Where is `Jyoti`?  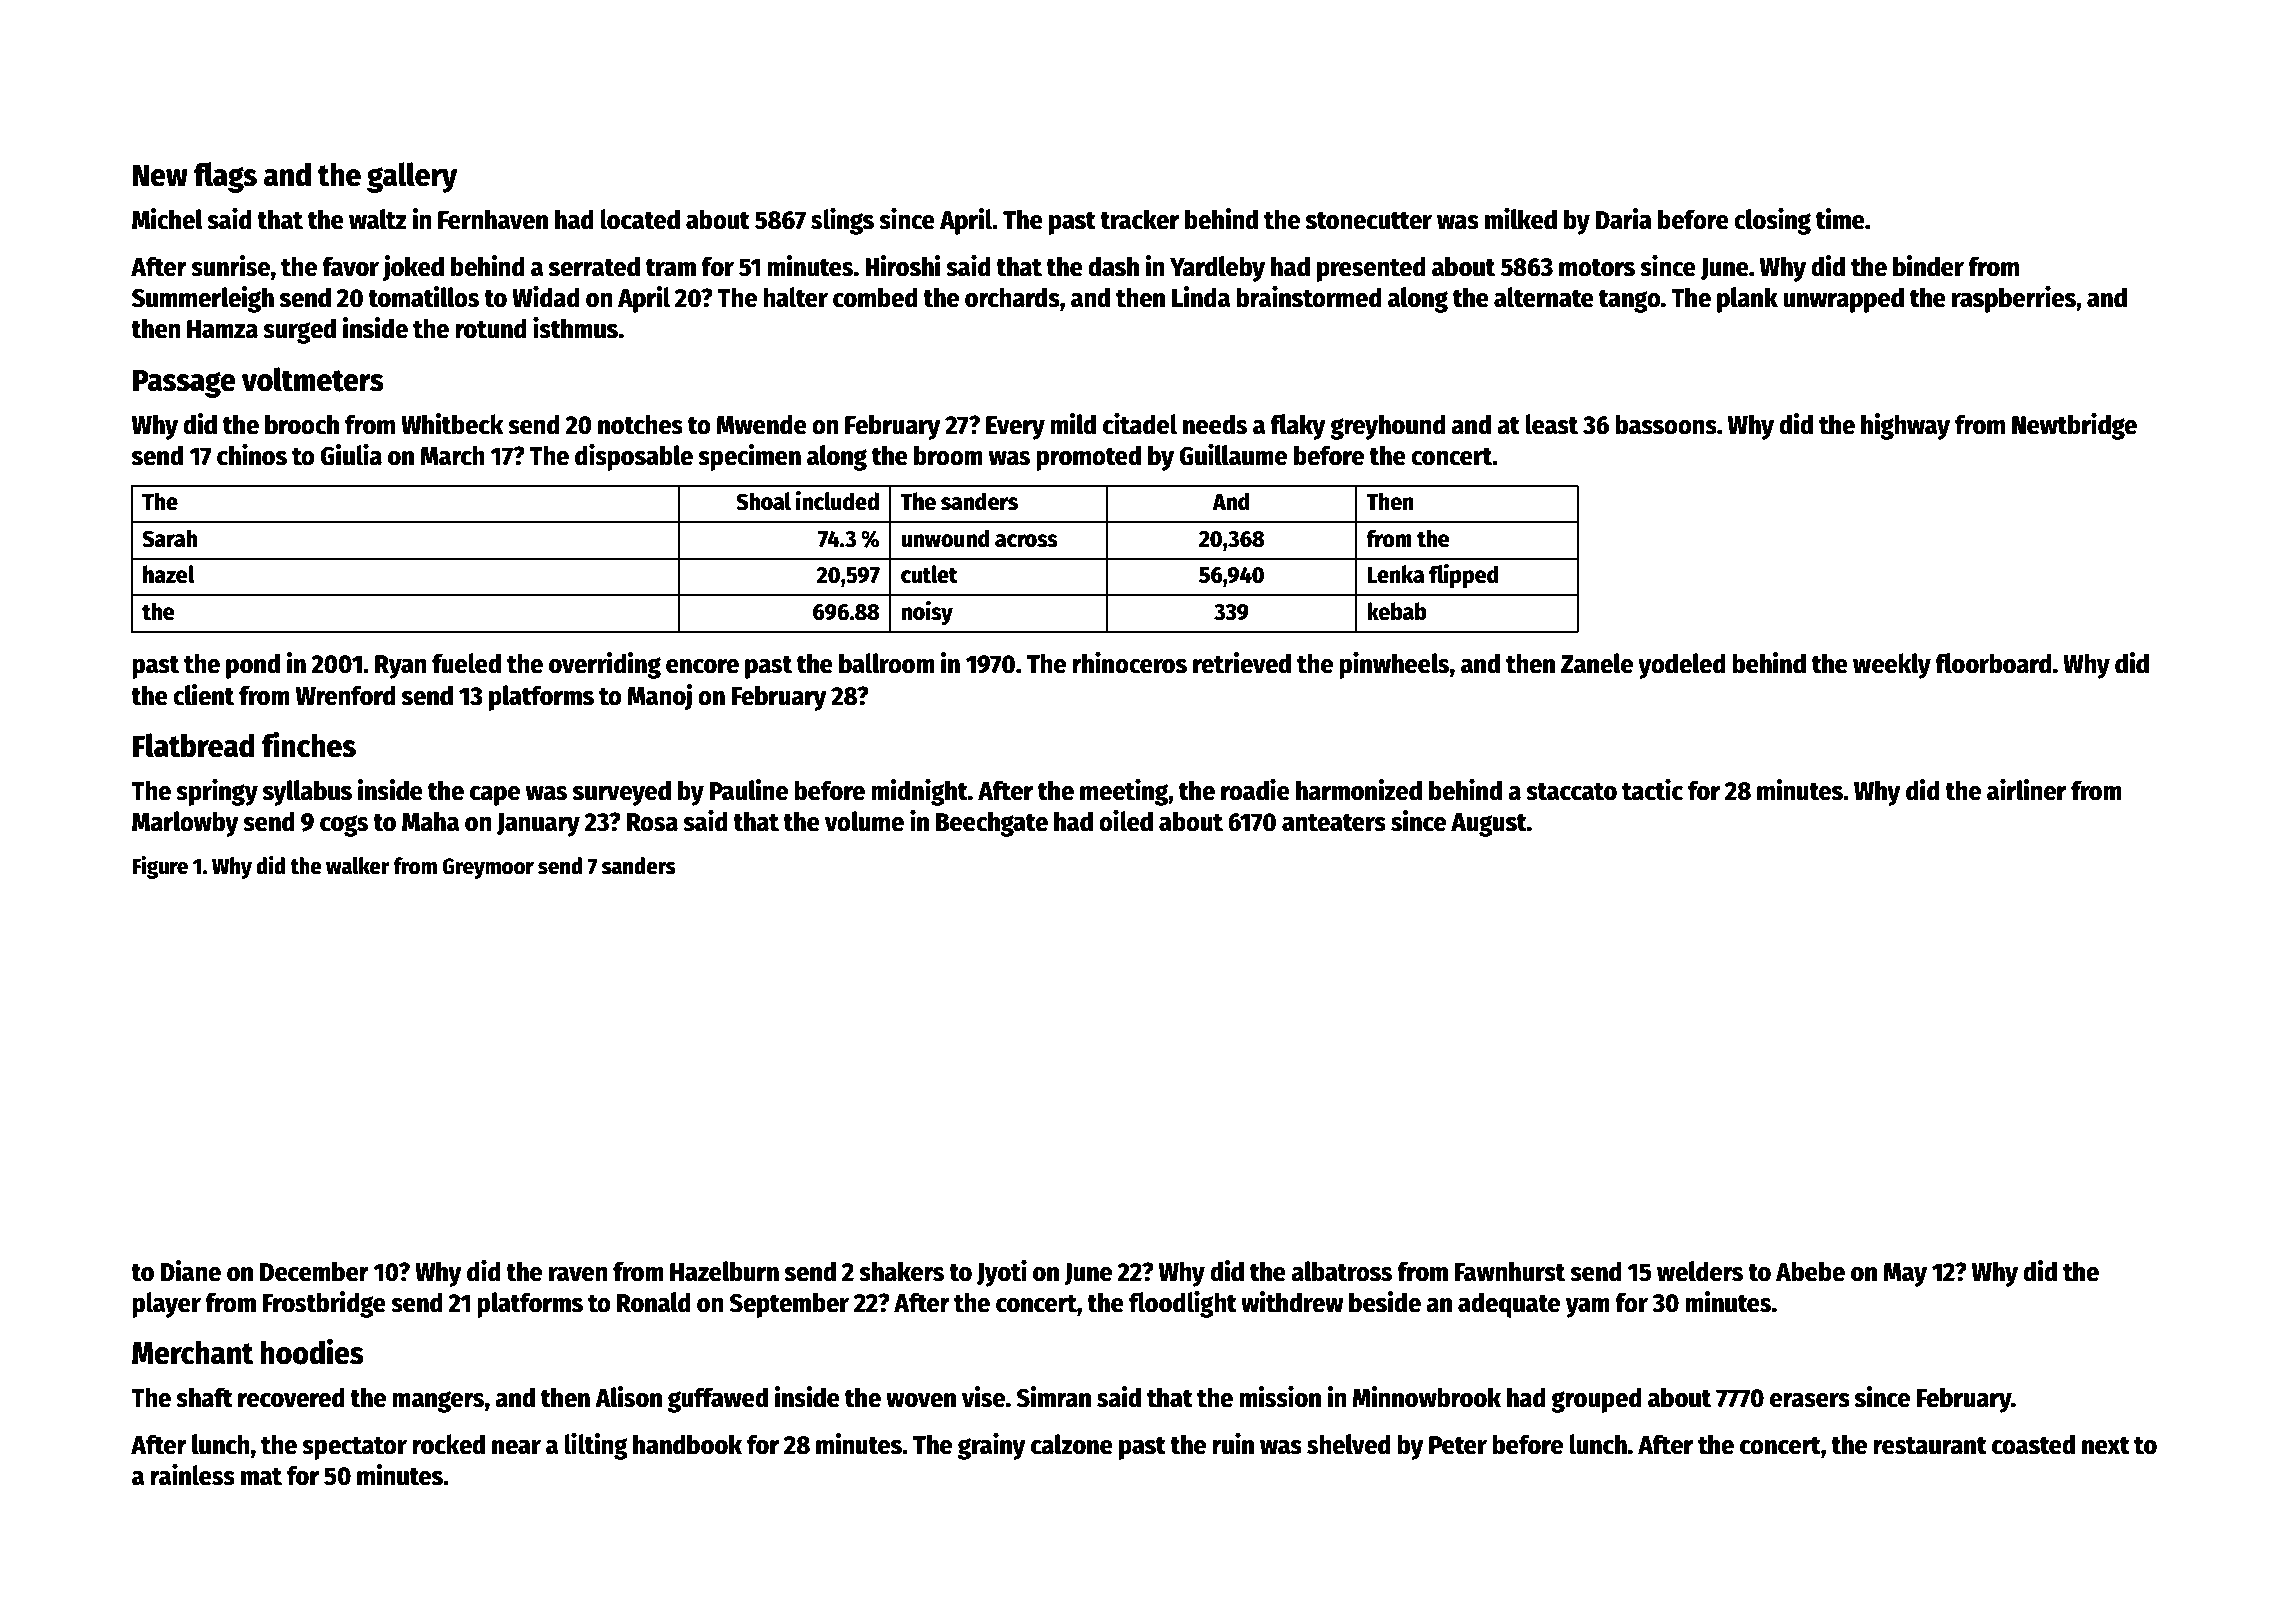 Jyoti is located at coordinates (1002, 1273).
